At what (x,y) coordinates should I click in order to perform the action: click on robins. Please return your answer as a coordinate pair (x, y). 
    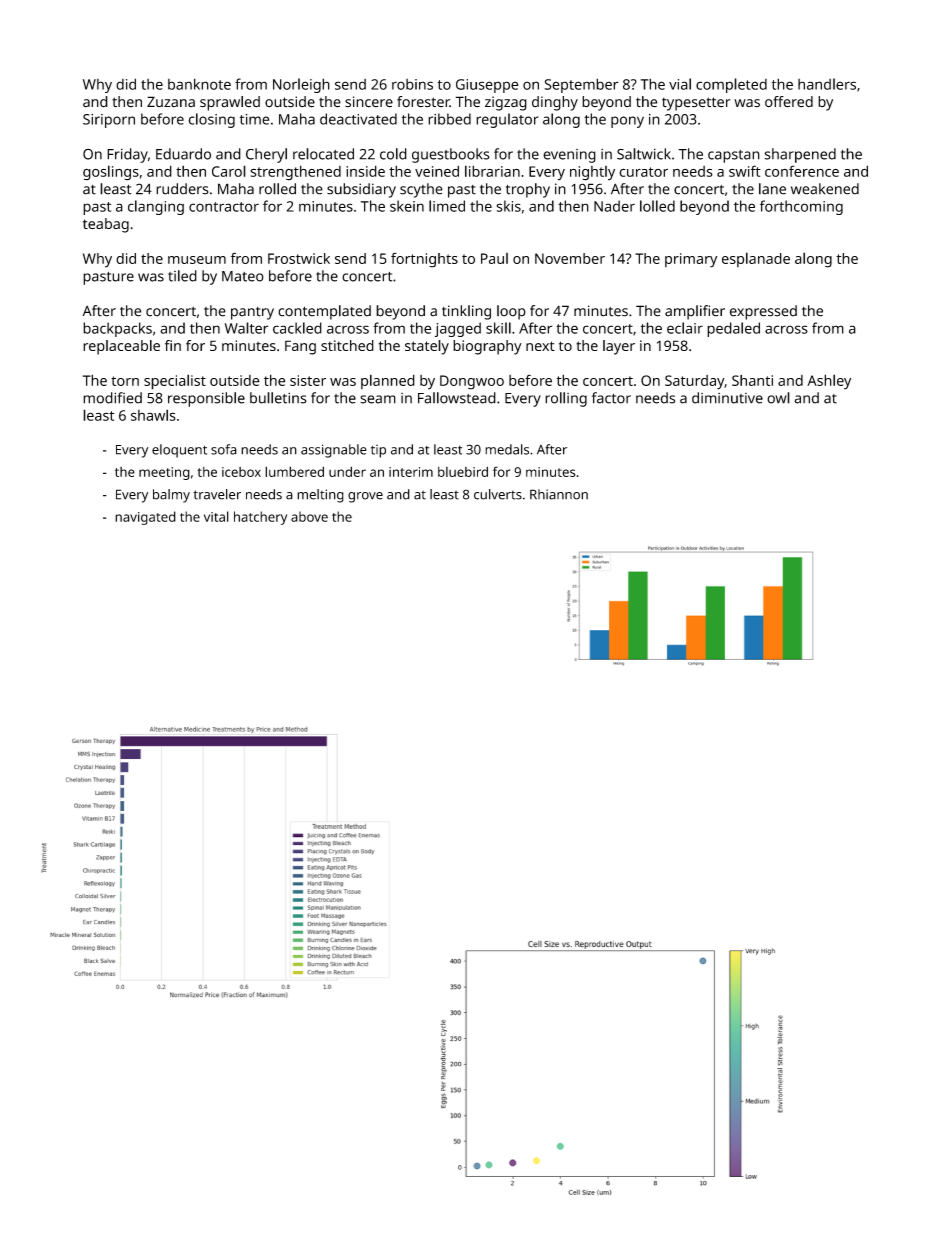
    Looking at the image, I should click on (412, 84).
